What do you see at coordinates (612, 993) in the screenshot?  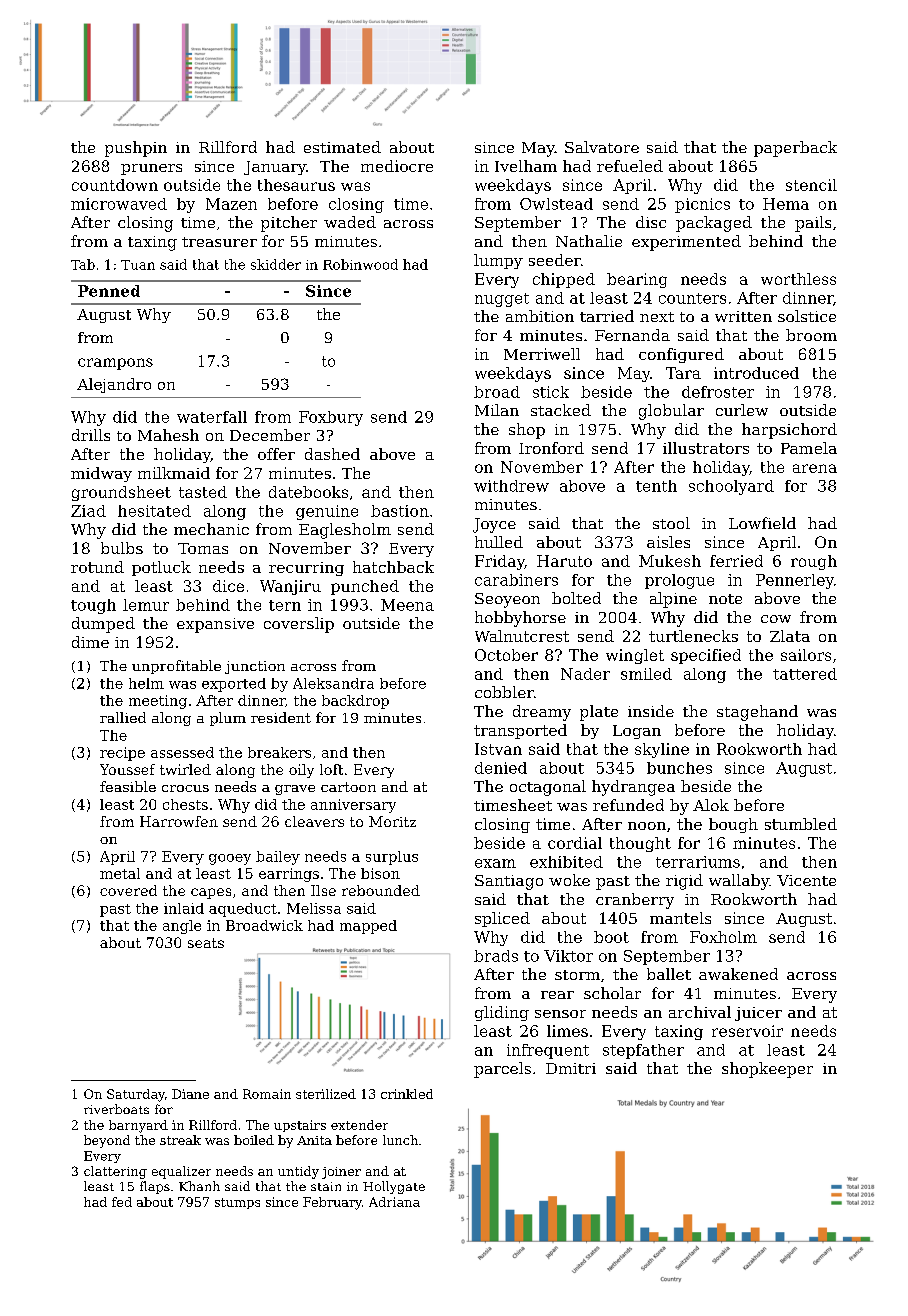 I see `scholar` at bounding box center [612, 993].
